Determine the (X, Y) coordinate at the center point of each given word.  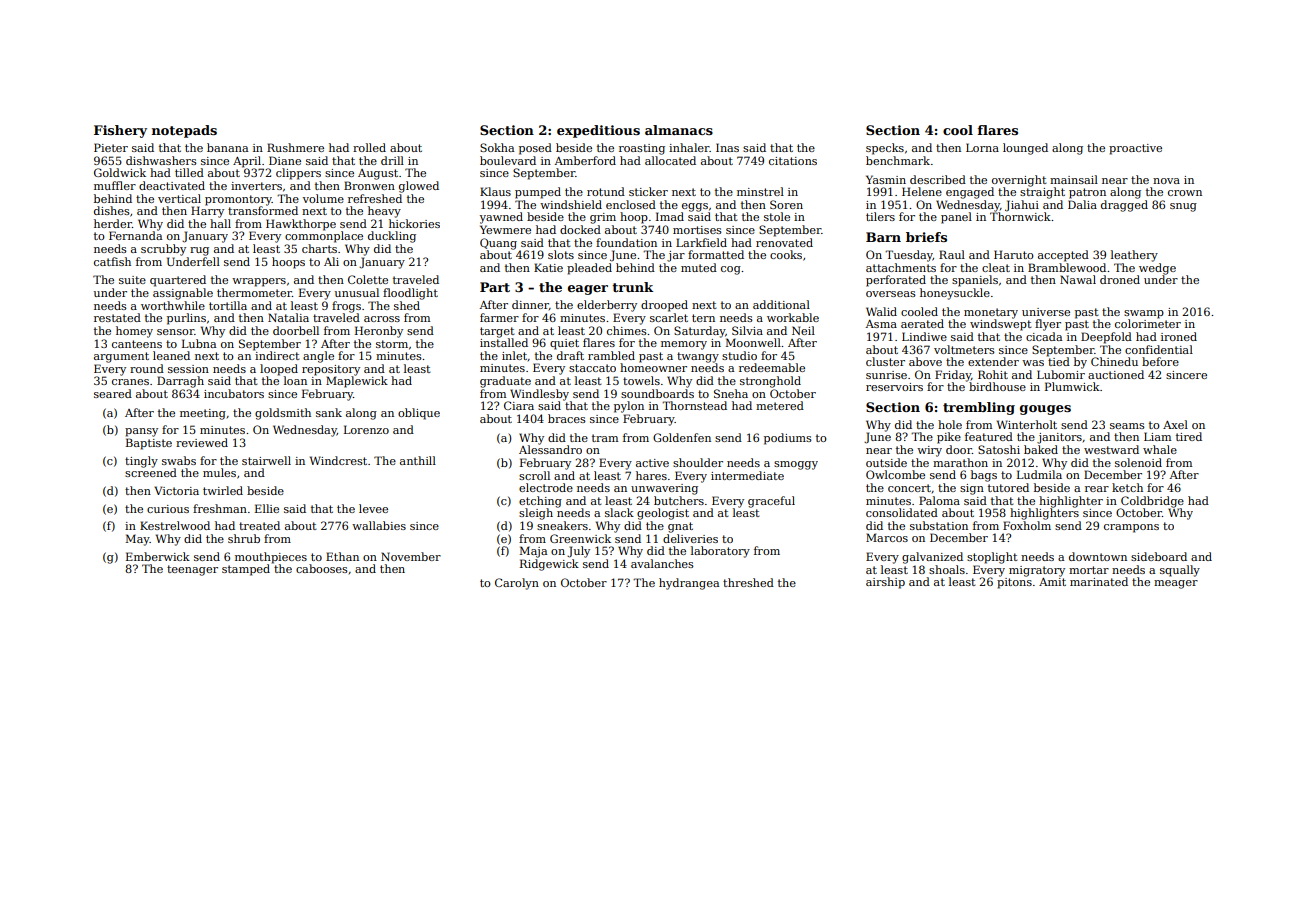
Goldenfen (682, 437)
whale (1160, 449)
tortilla (228, 305)
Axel (1175, 424)
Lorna (982, 147)
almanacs (679, 130)
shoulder (698, 462)
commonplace (324, 237)
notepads (184, 131)
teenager (192, 570)
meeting (203, 414)
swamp (1144, 314)
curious (168, 509)
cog (731, 270)
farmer (499, 317)
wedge (1157, 269)
